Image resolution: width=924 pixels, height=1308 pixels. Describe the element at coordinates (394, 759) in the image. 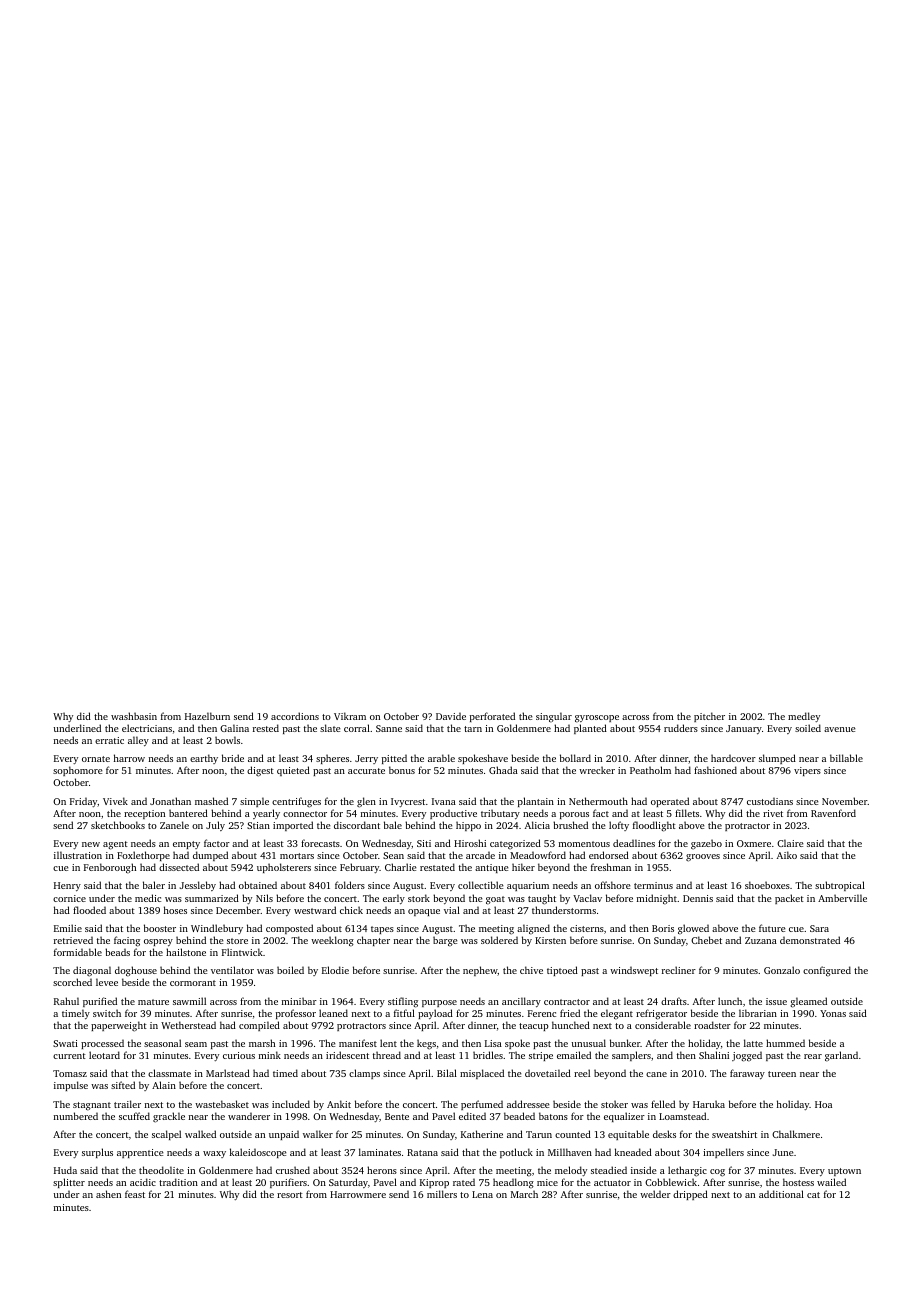

I see `pitted` at that location.
